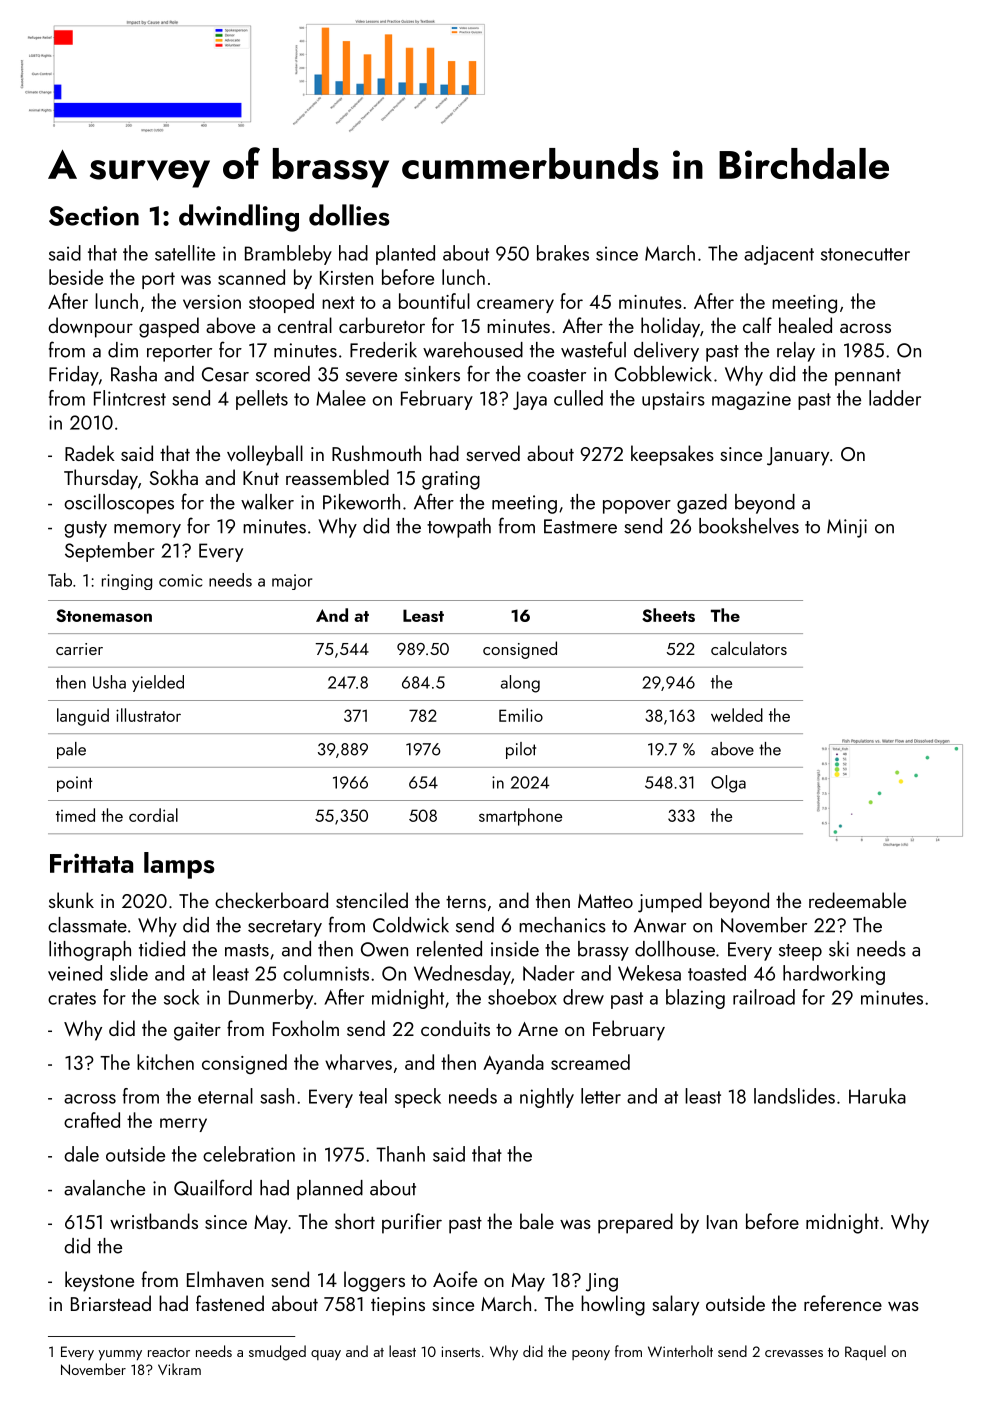  Describe the element at coordinates (583, 997) in the screenshot. I see `drew` at that location.
